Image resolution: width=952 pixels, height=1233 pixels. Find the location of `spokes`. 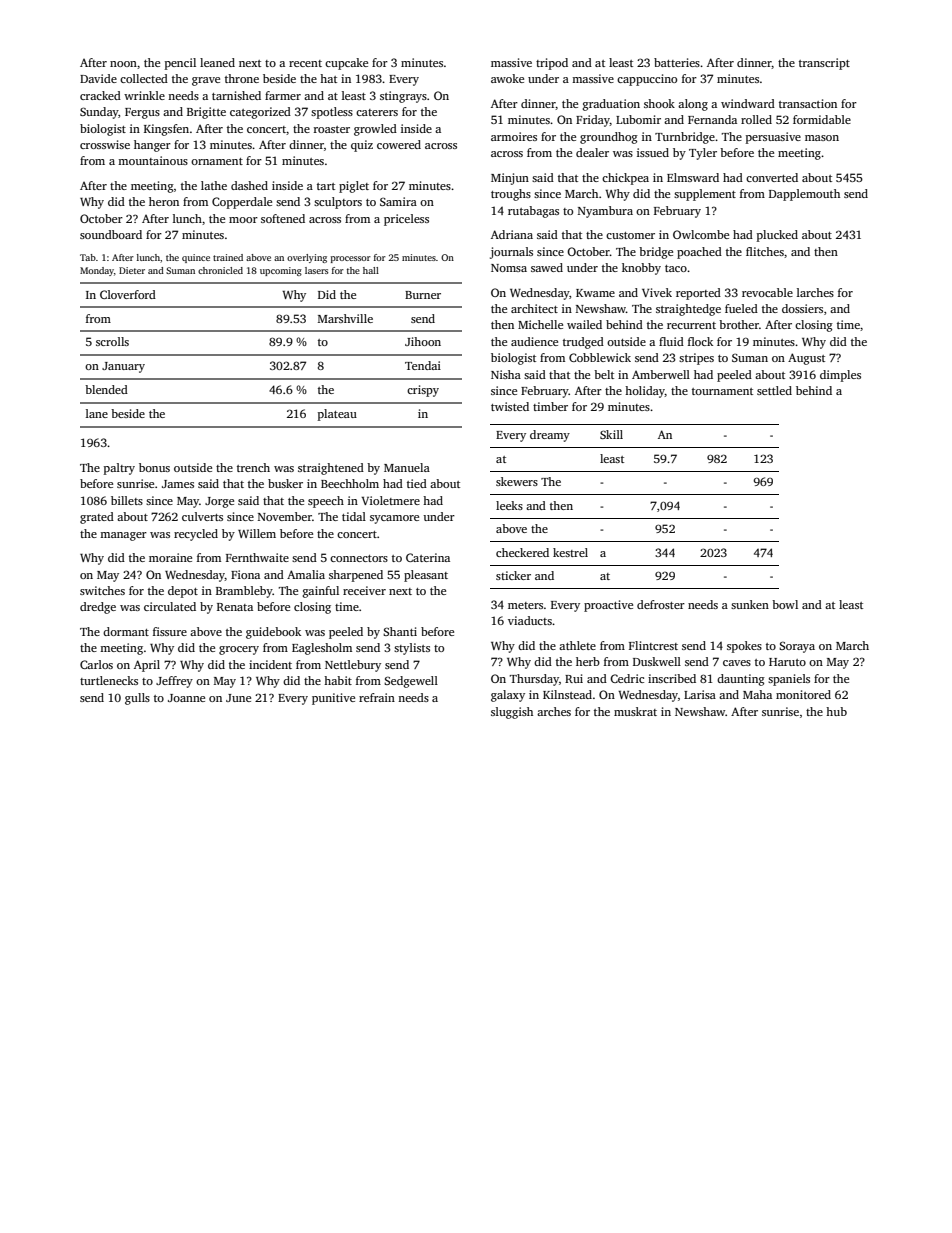

spokes is located at coordinates (744, 647).
